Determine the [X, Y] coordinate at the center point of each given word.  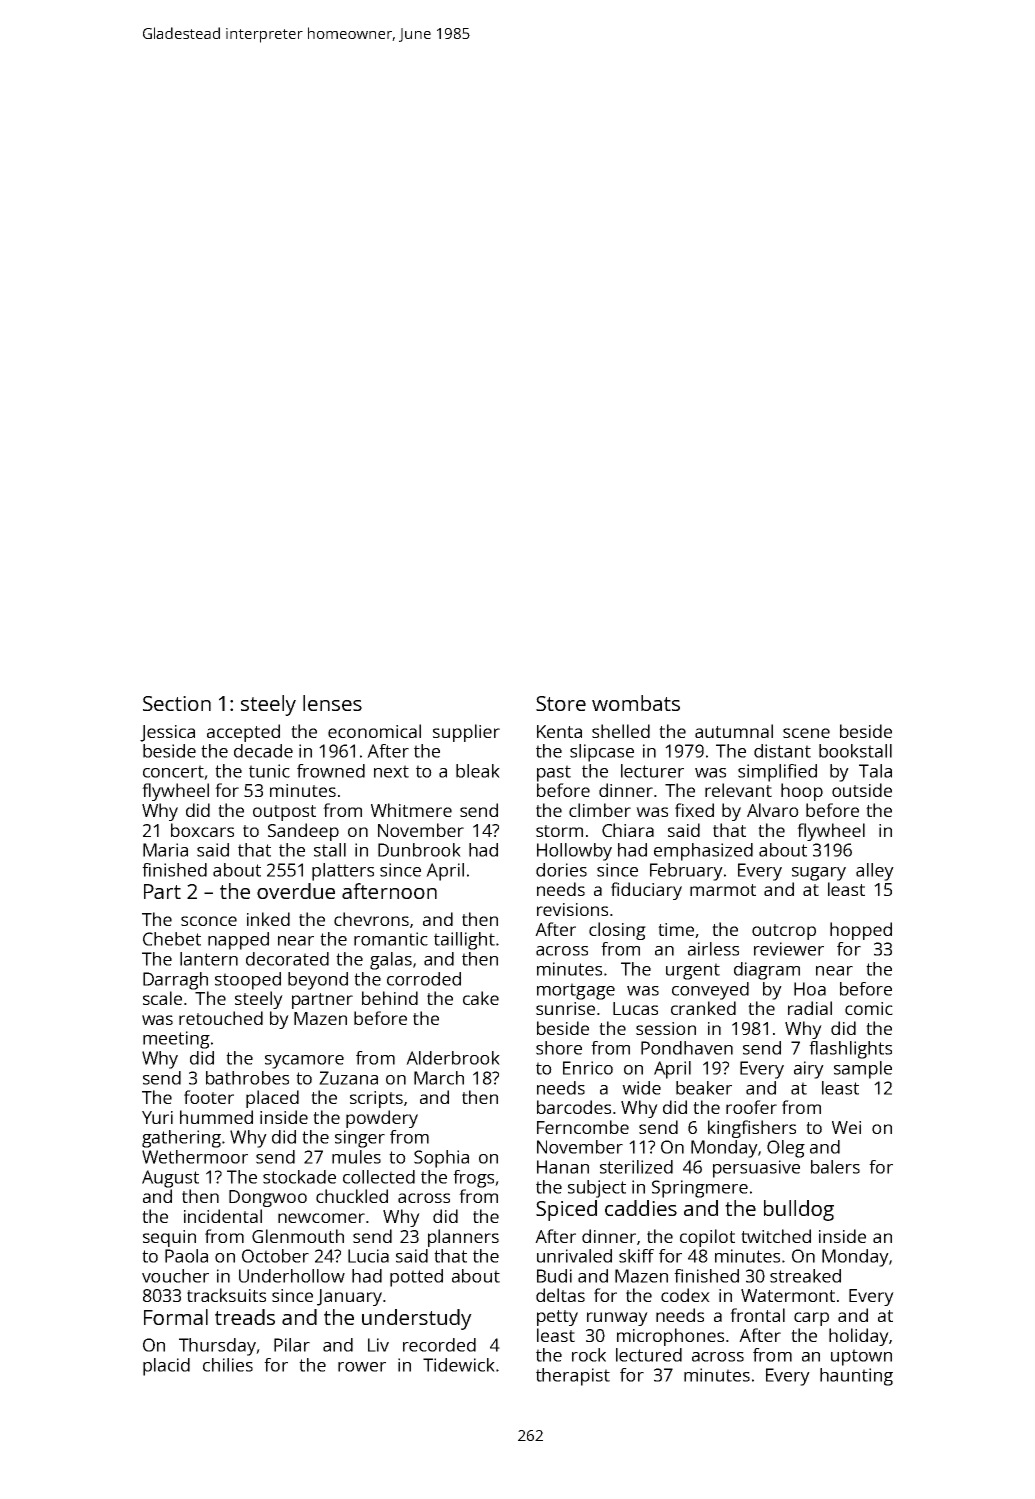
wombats [636, 703]
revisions [572, 909]
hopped [861, 931]
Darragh [175, 981]
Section [177, 703]
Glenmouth [298, 1236]
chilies [228, 1365]
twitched [776, 1236]
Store [561, 703]
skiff [636, 1256]
